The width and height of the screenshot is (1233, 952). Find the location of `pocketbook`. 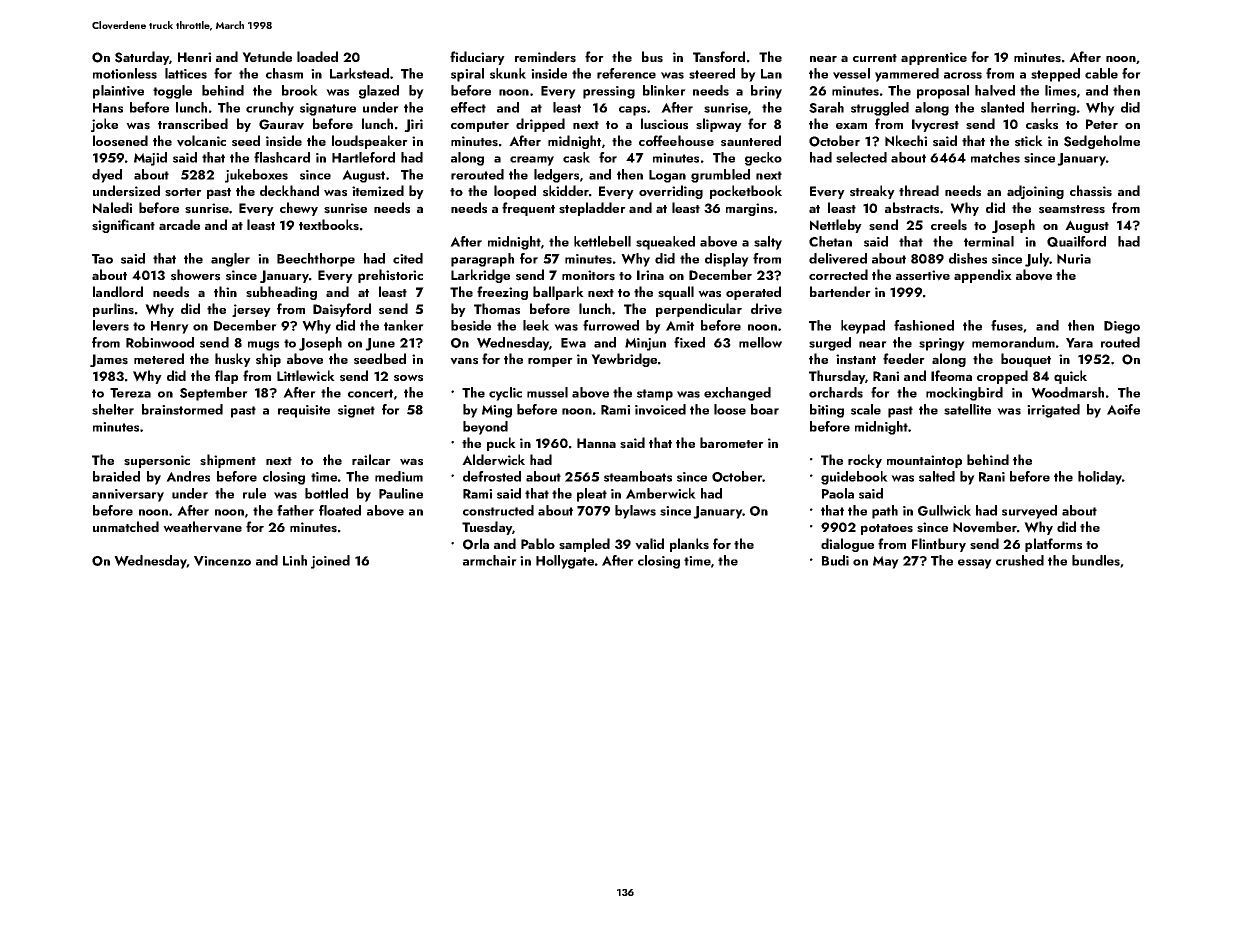

pocketbook is located at coordinates (746, 192).
